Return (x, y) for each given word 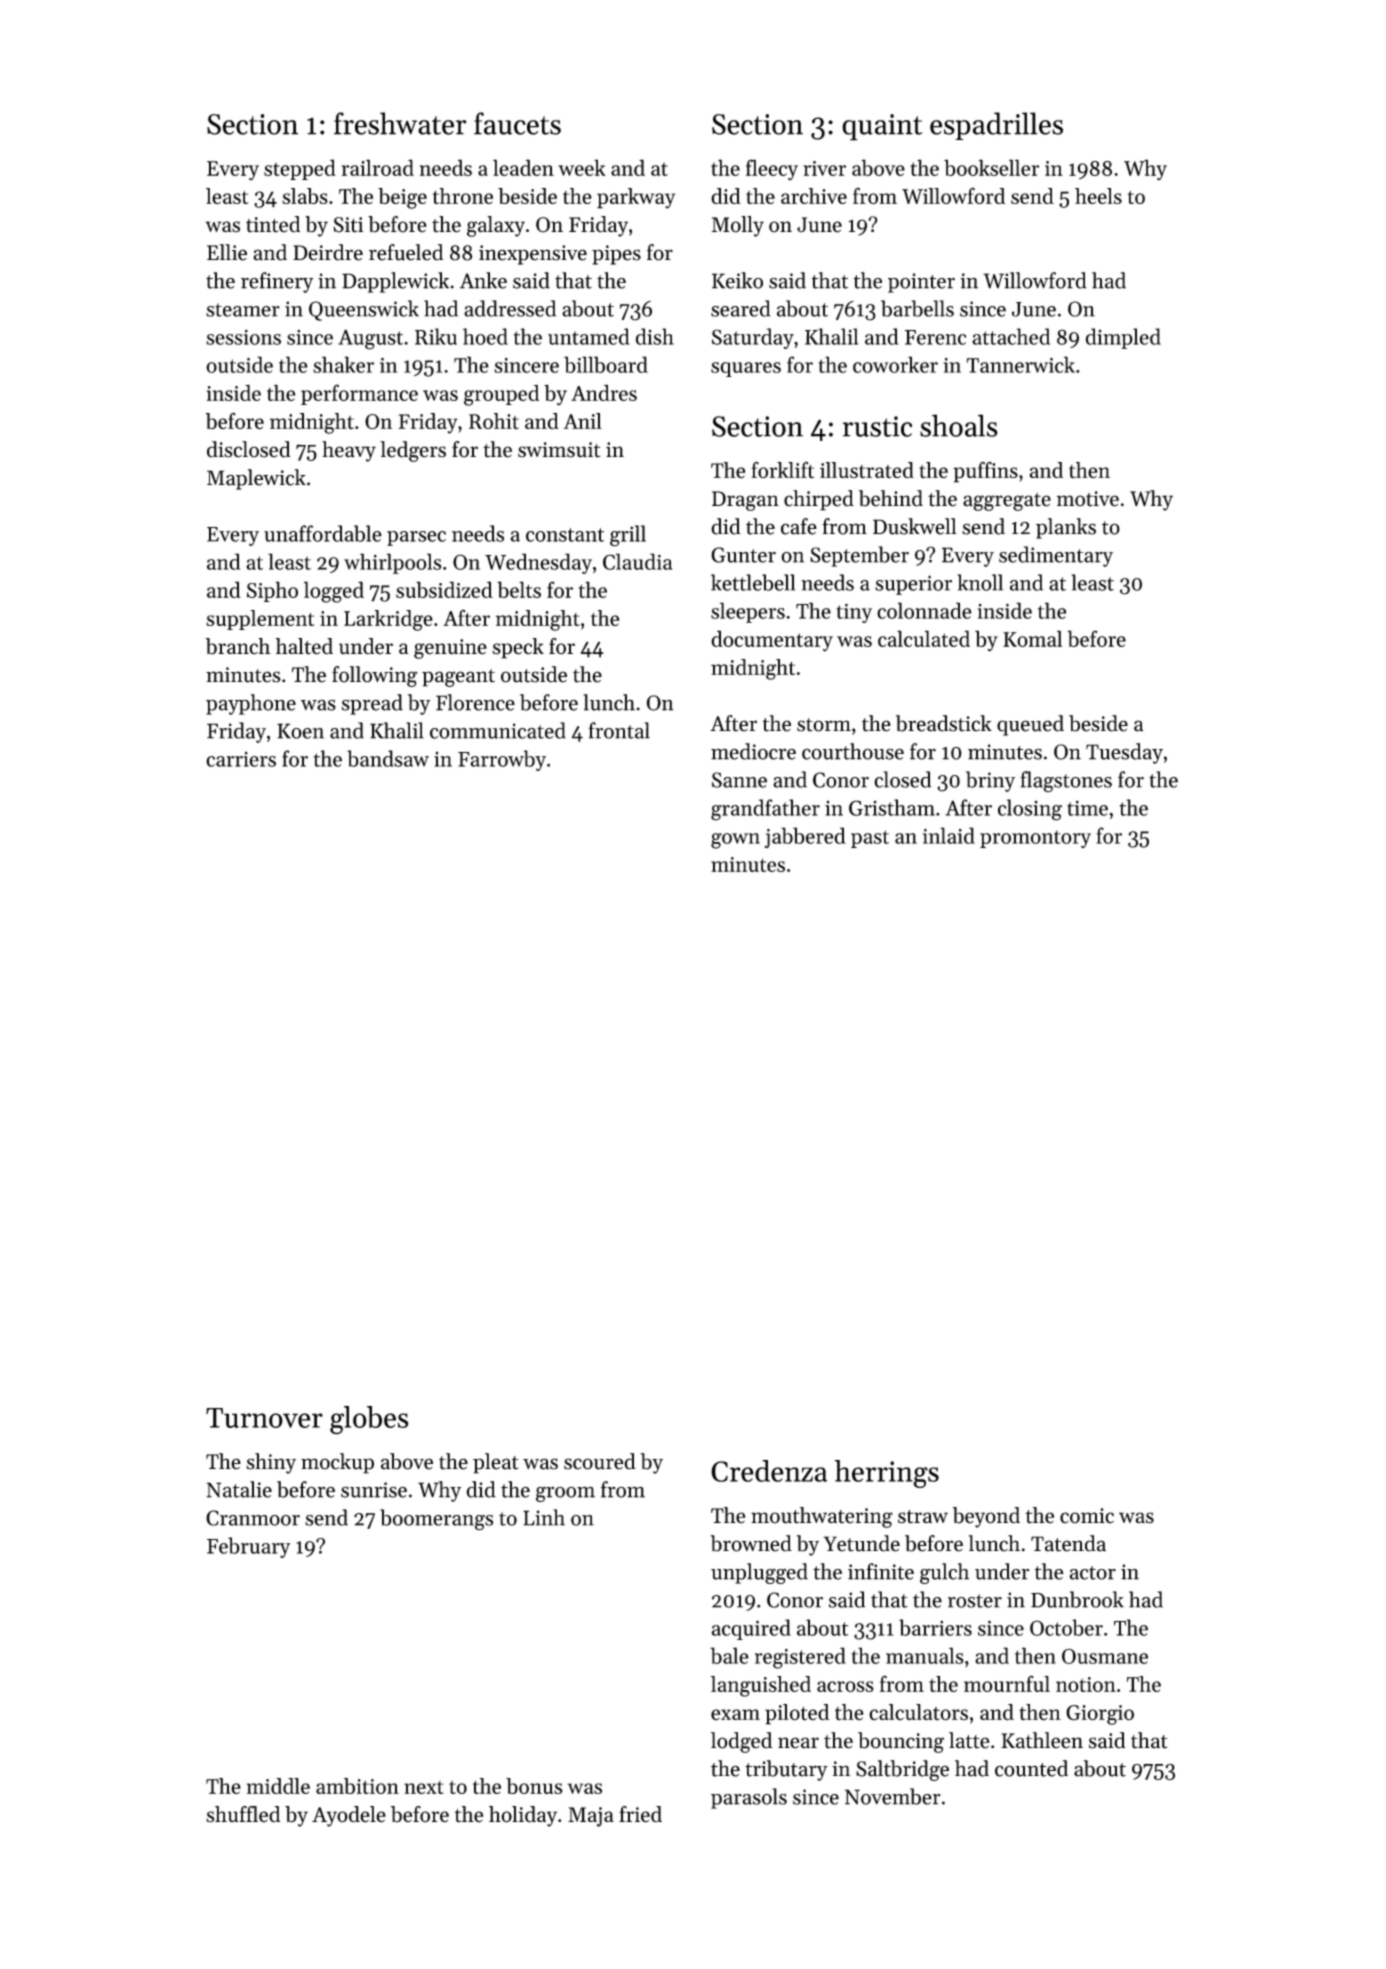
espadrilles (996, 126)
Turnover (264, 1418)
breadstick (944, 723)
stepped (300, 169)
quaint (882, 127)
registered (800, 1658)
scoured (600, 1461)
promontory (1035, 839)
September (859, 556)
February (248, 1547)
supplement (260, 620)
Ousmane (1105, 1656)
